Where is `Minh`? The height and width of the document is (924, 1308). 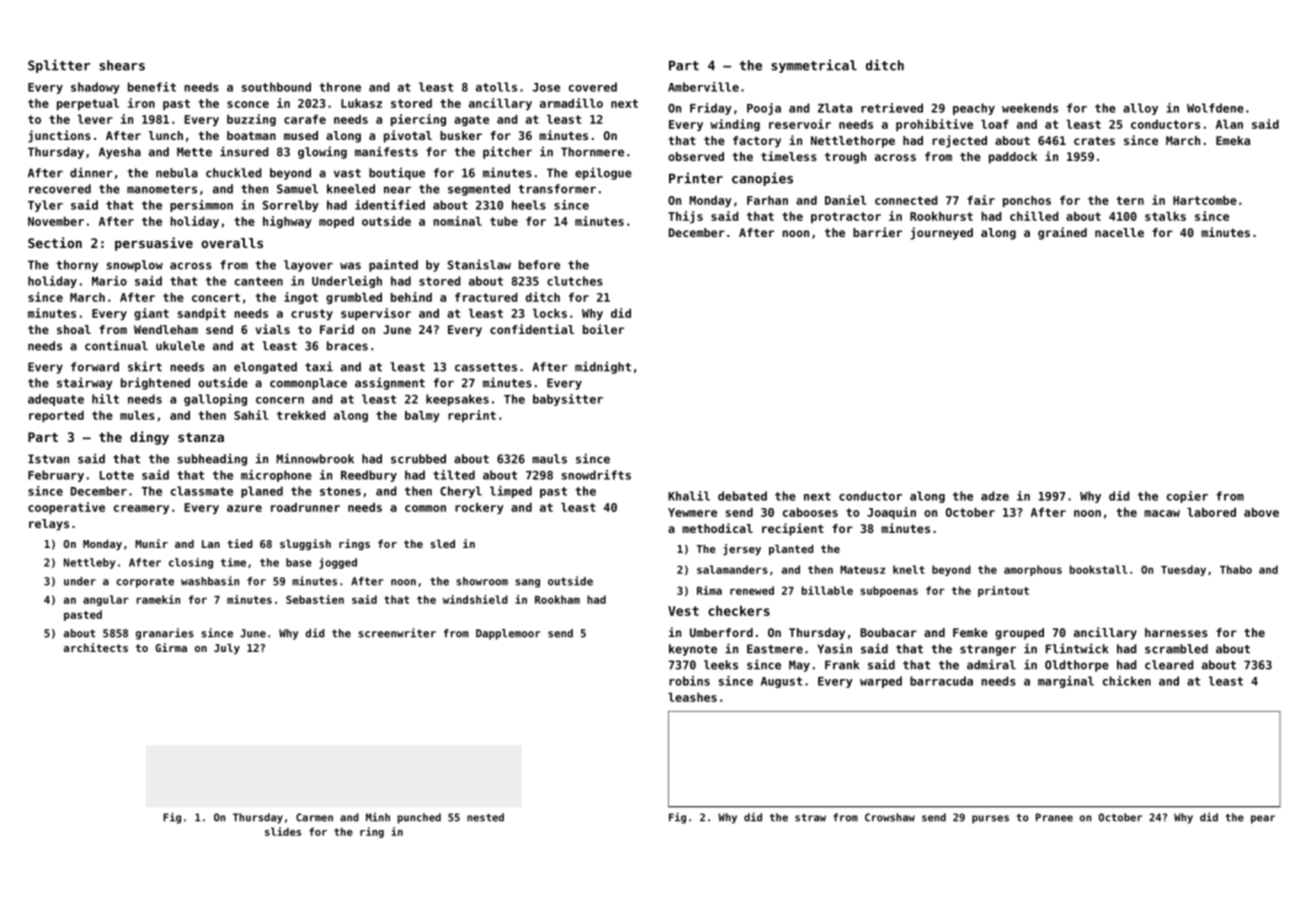 Minh is located at coordinates (378, 817).
